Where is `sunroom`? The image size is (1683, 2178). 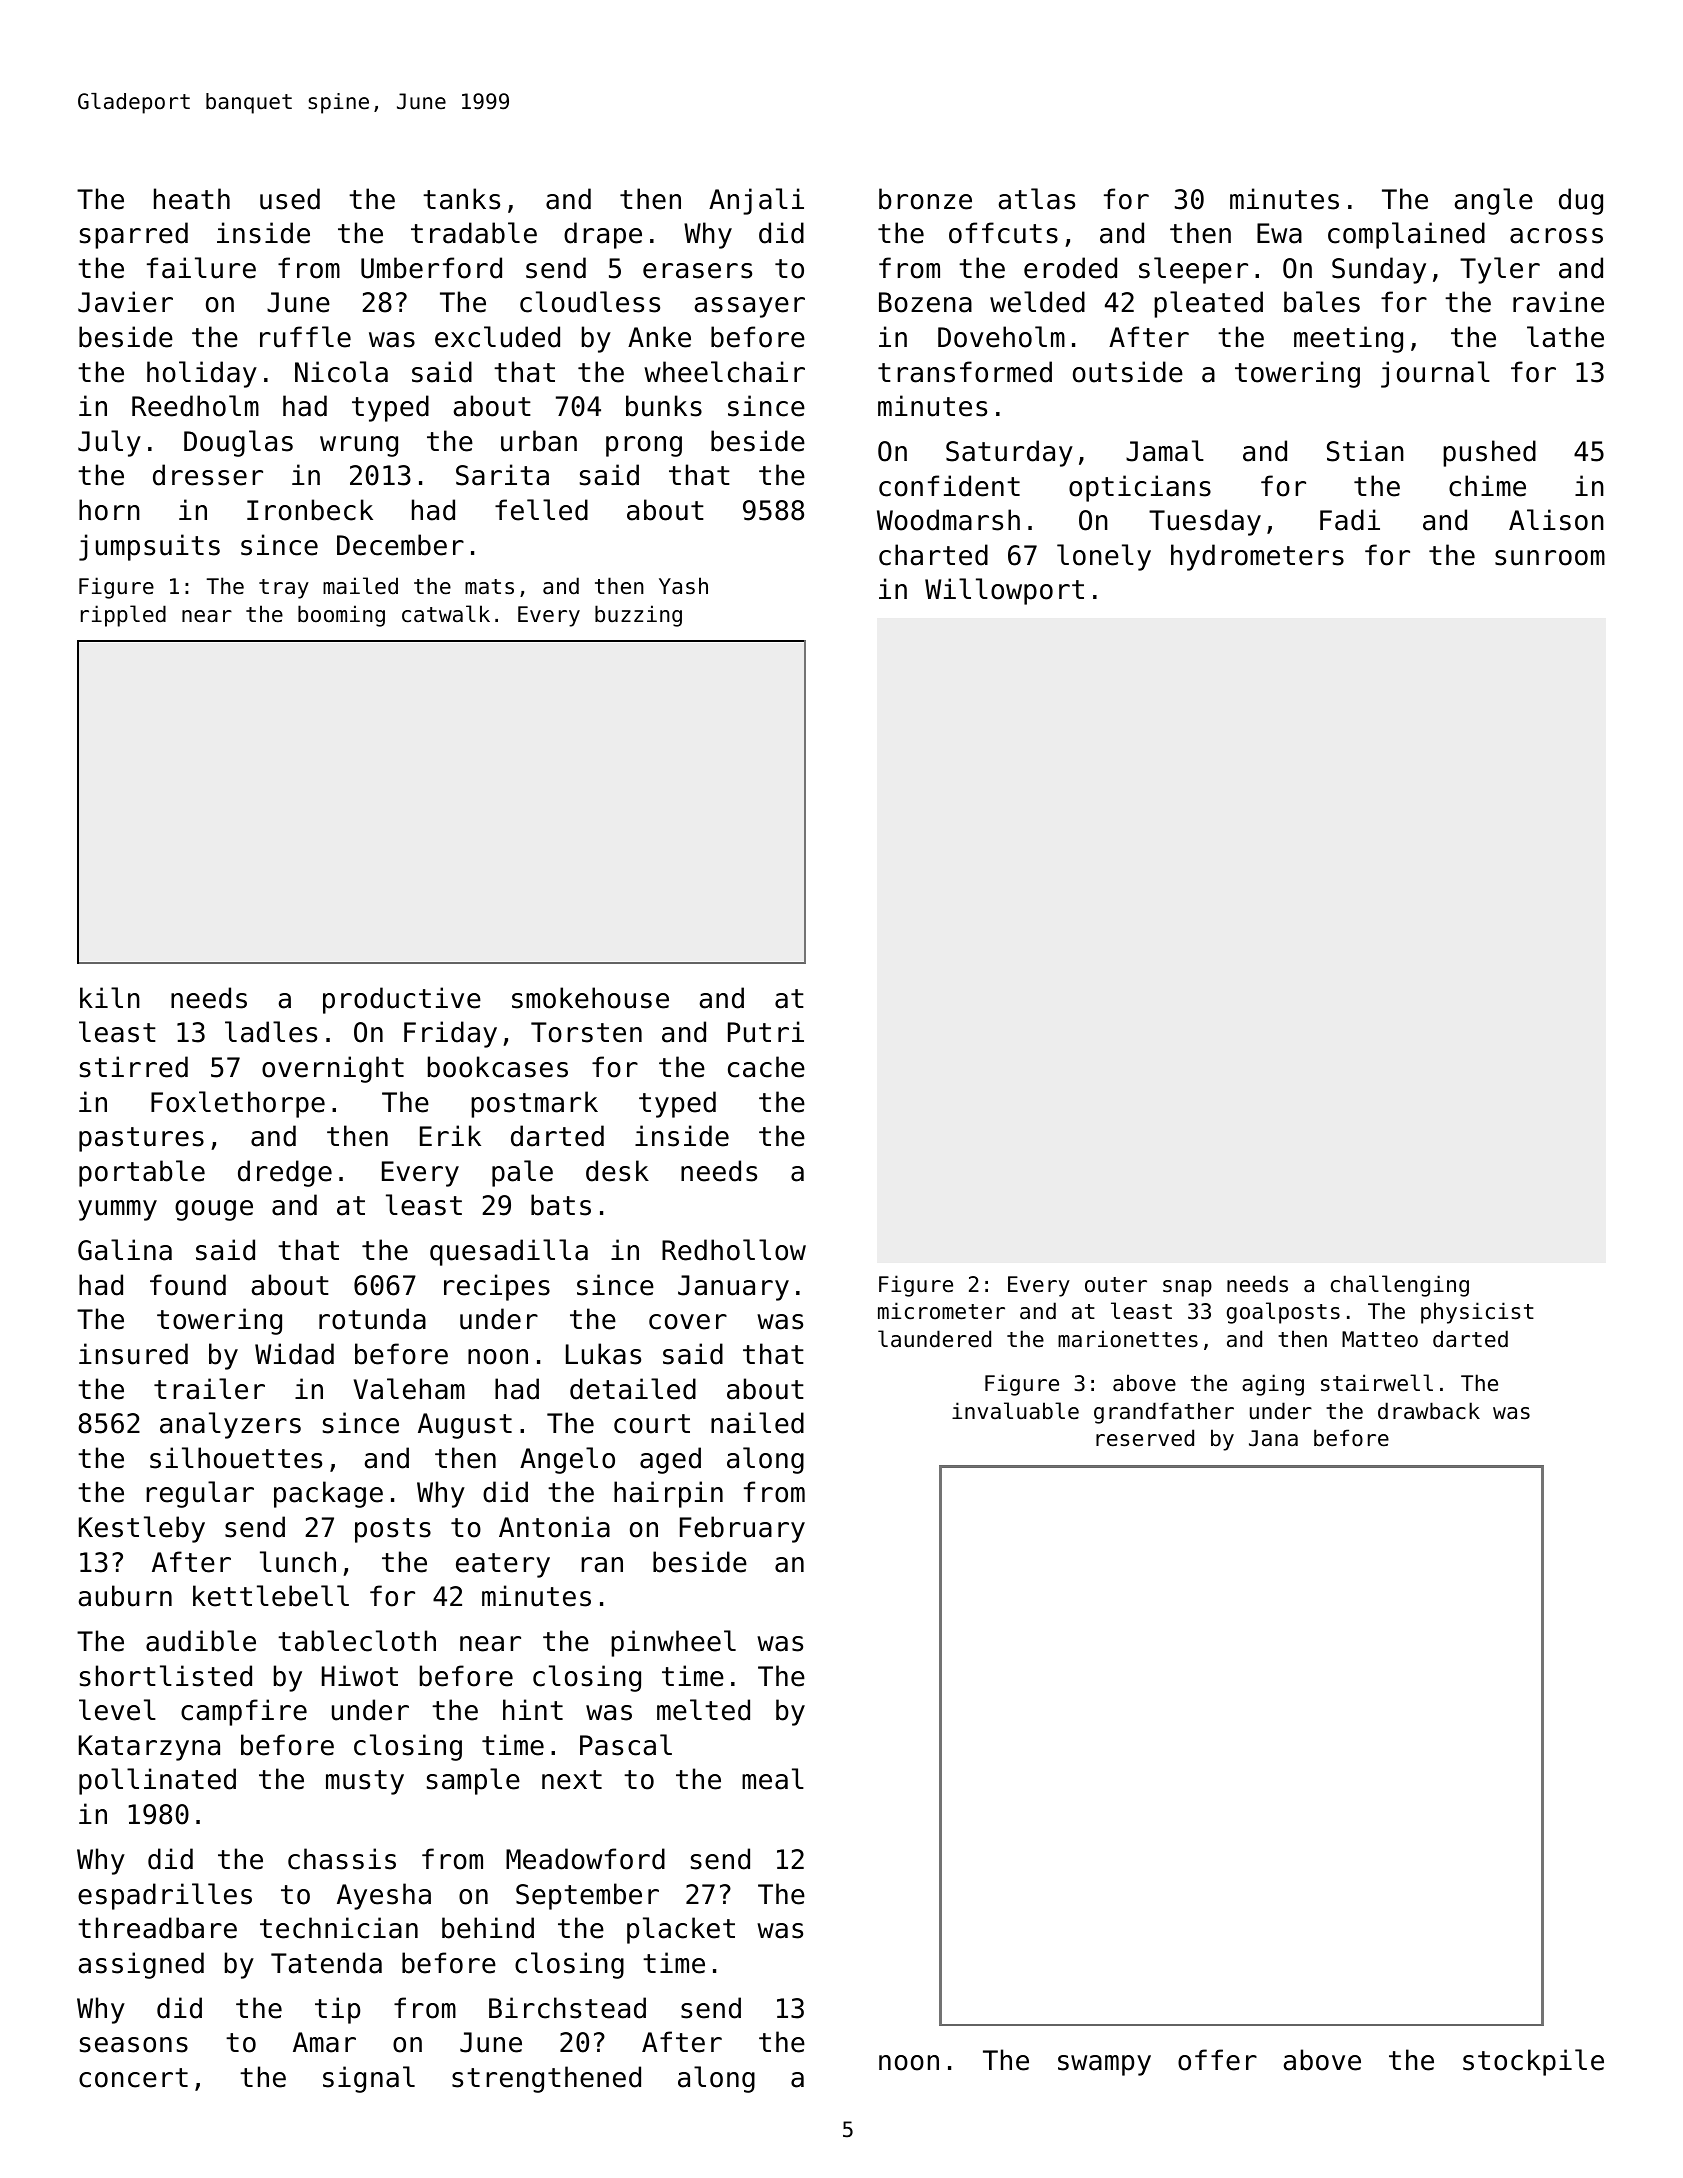
sunroom is located at coordinates (1550, 558).
